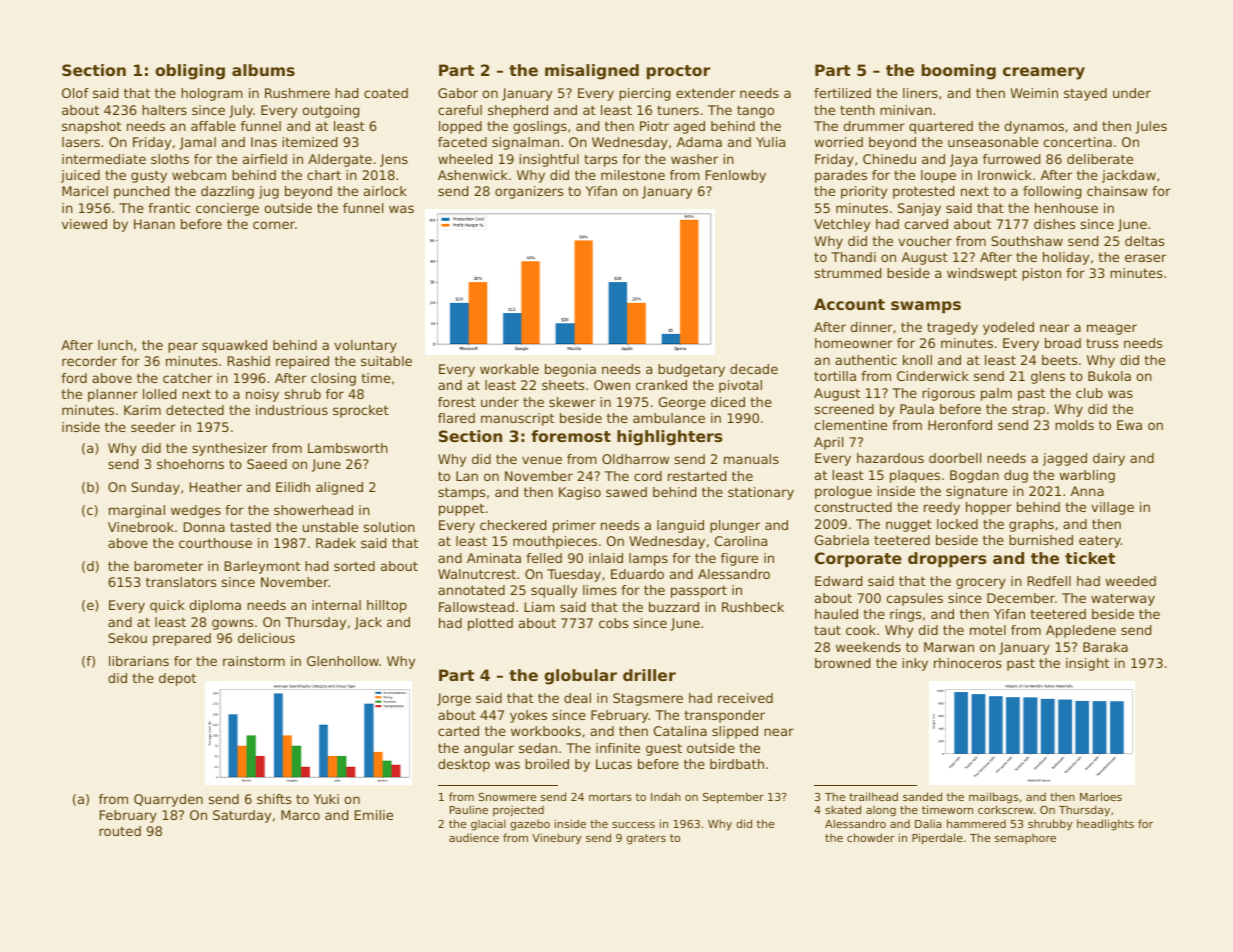 The width and height of the page is (1233, 952). Describe the element at coordinates (843, 809) in the page. I see `skated` at that location.
